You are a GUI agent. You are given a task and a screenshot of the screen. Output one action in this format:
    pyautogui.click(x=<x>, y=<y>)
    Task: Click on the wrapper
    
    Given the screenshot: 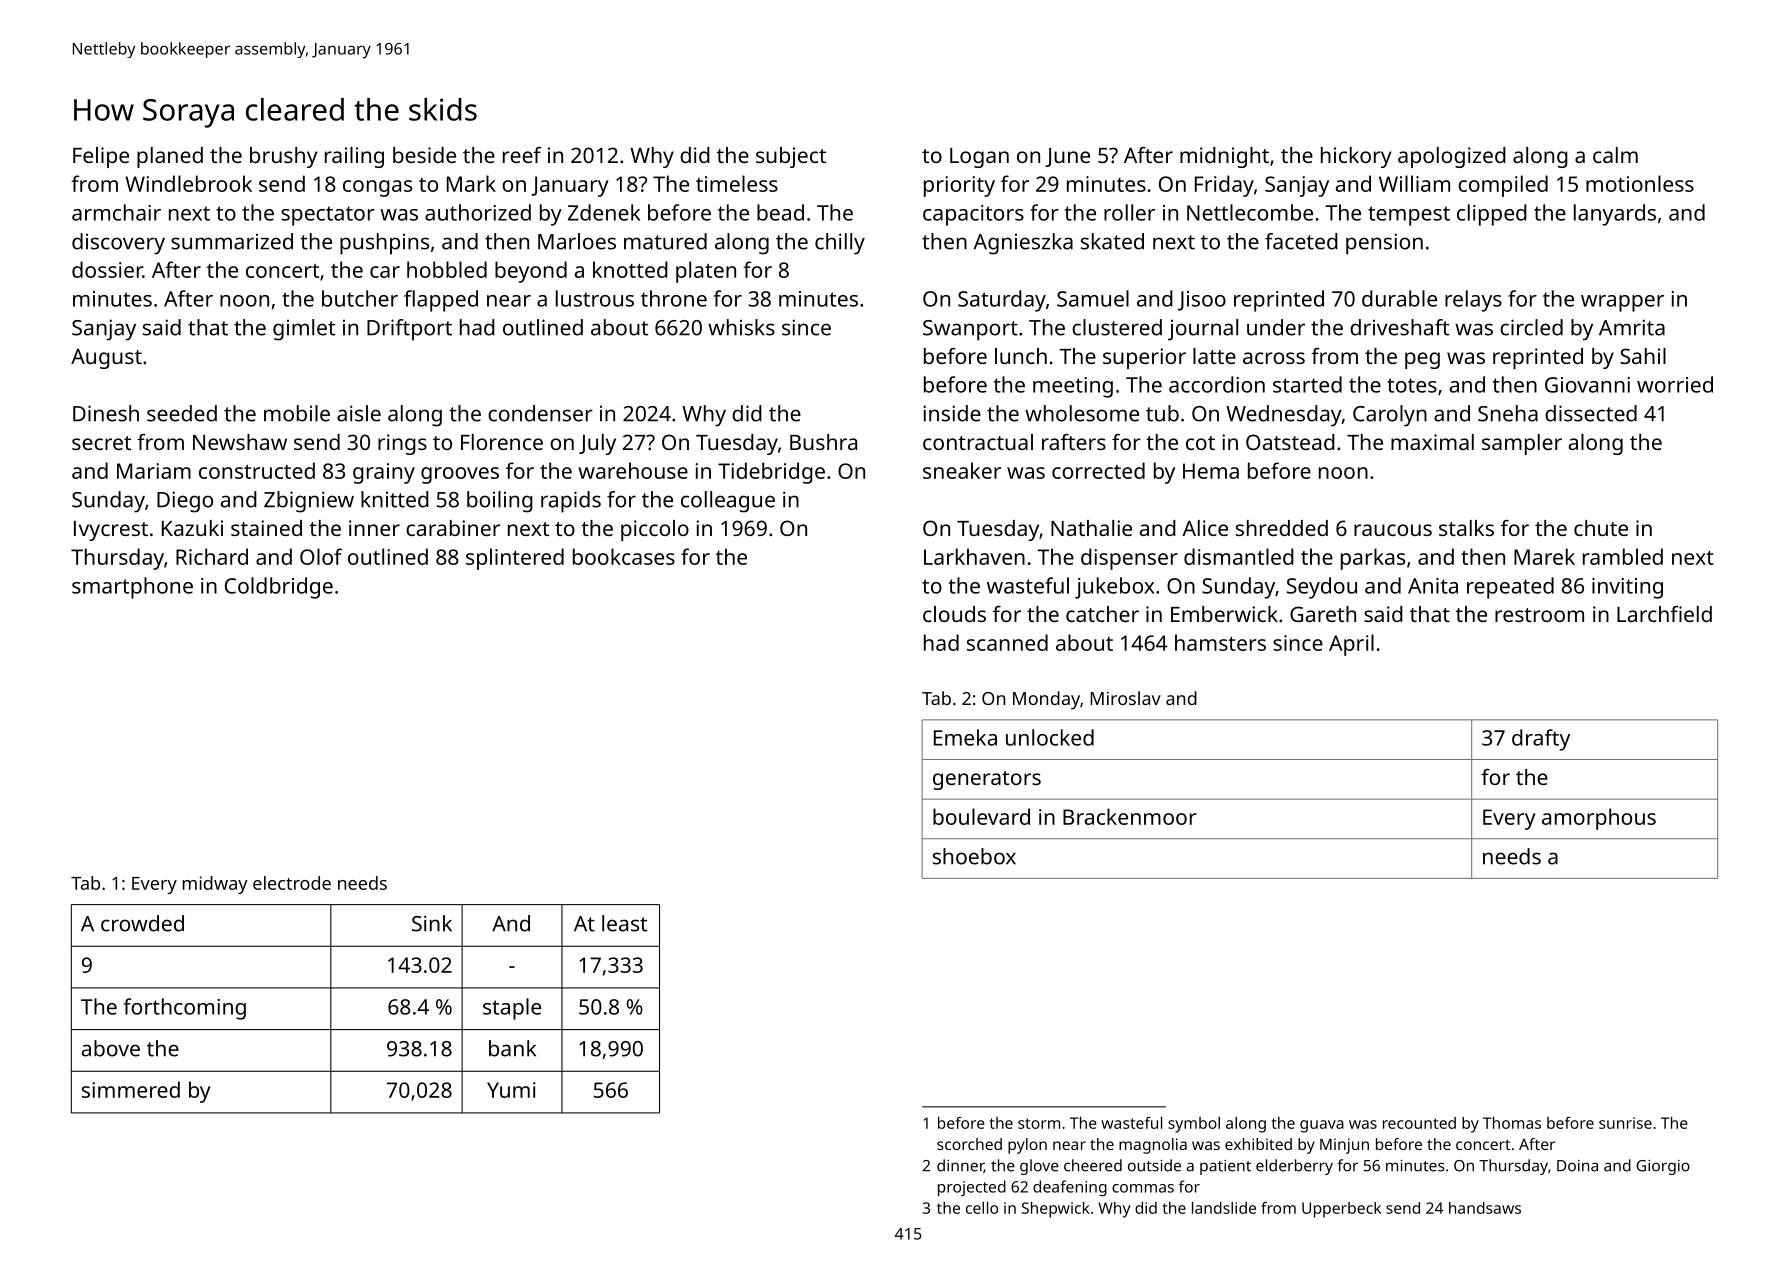 What is the action you would take?
    pyautogui.click(x=1622, y=303)
